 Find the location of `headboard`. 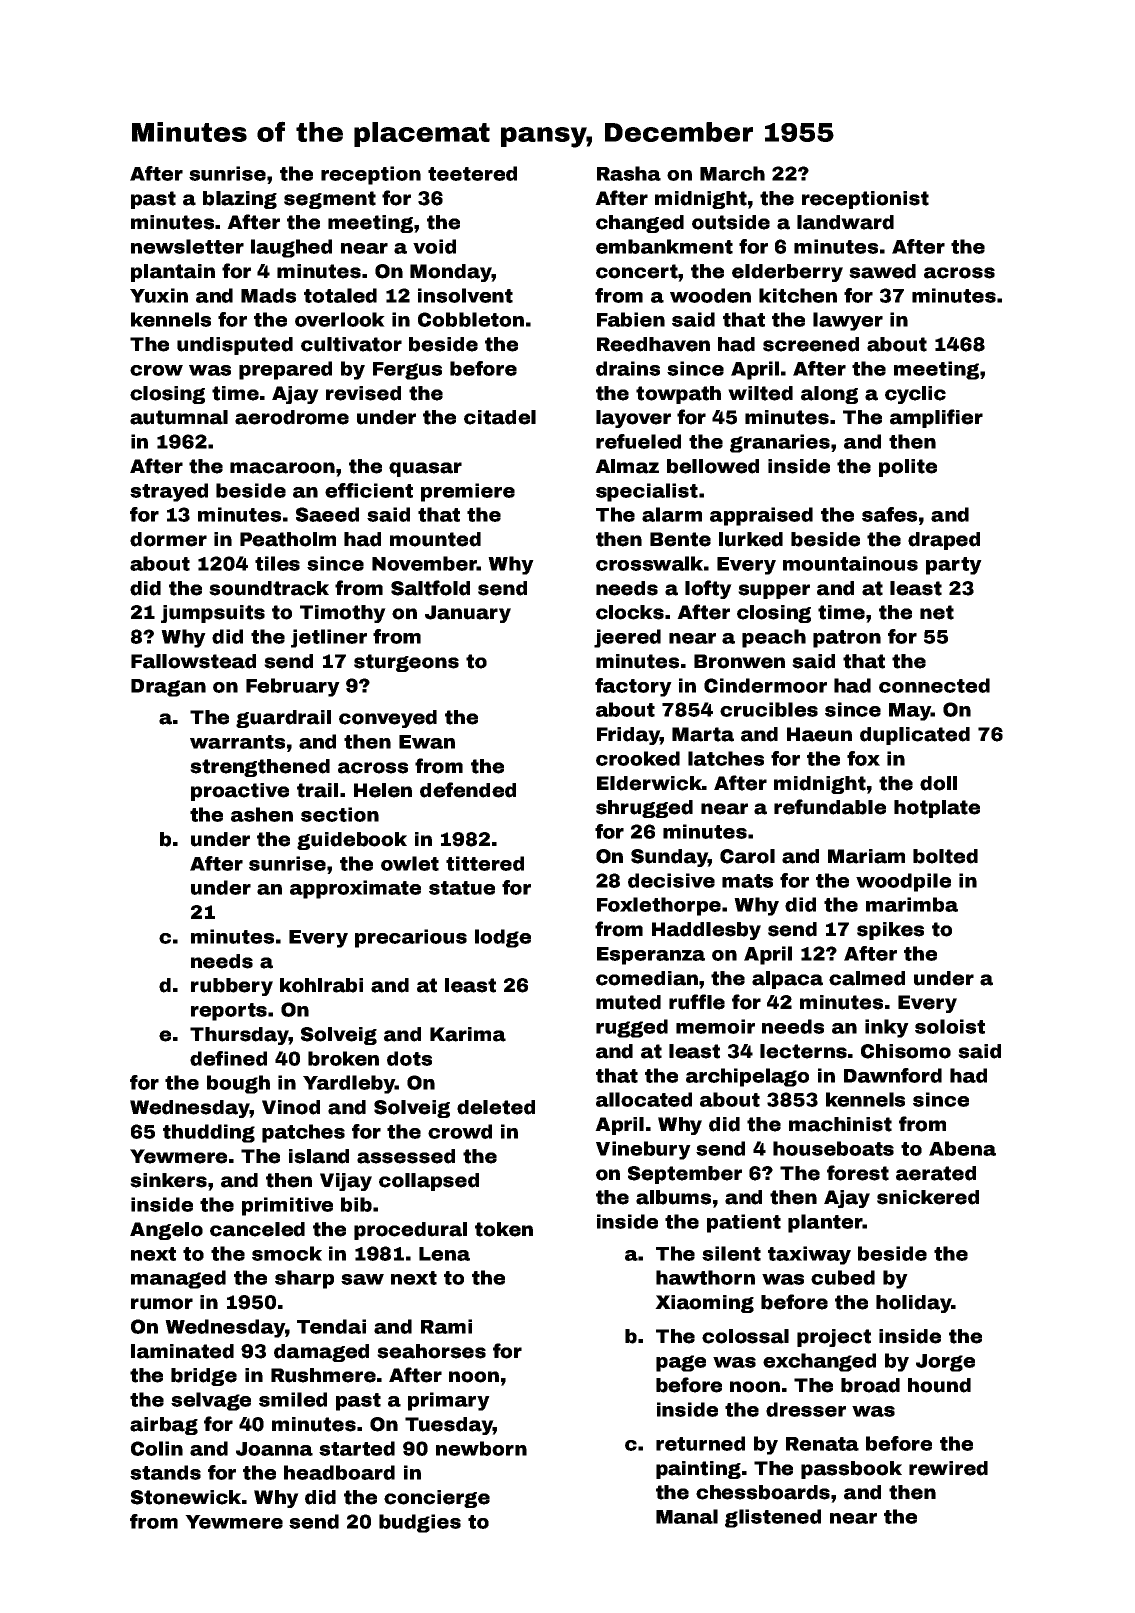

headboard is located at coordinates (339, 1472).
